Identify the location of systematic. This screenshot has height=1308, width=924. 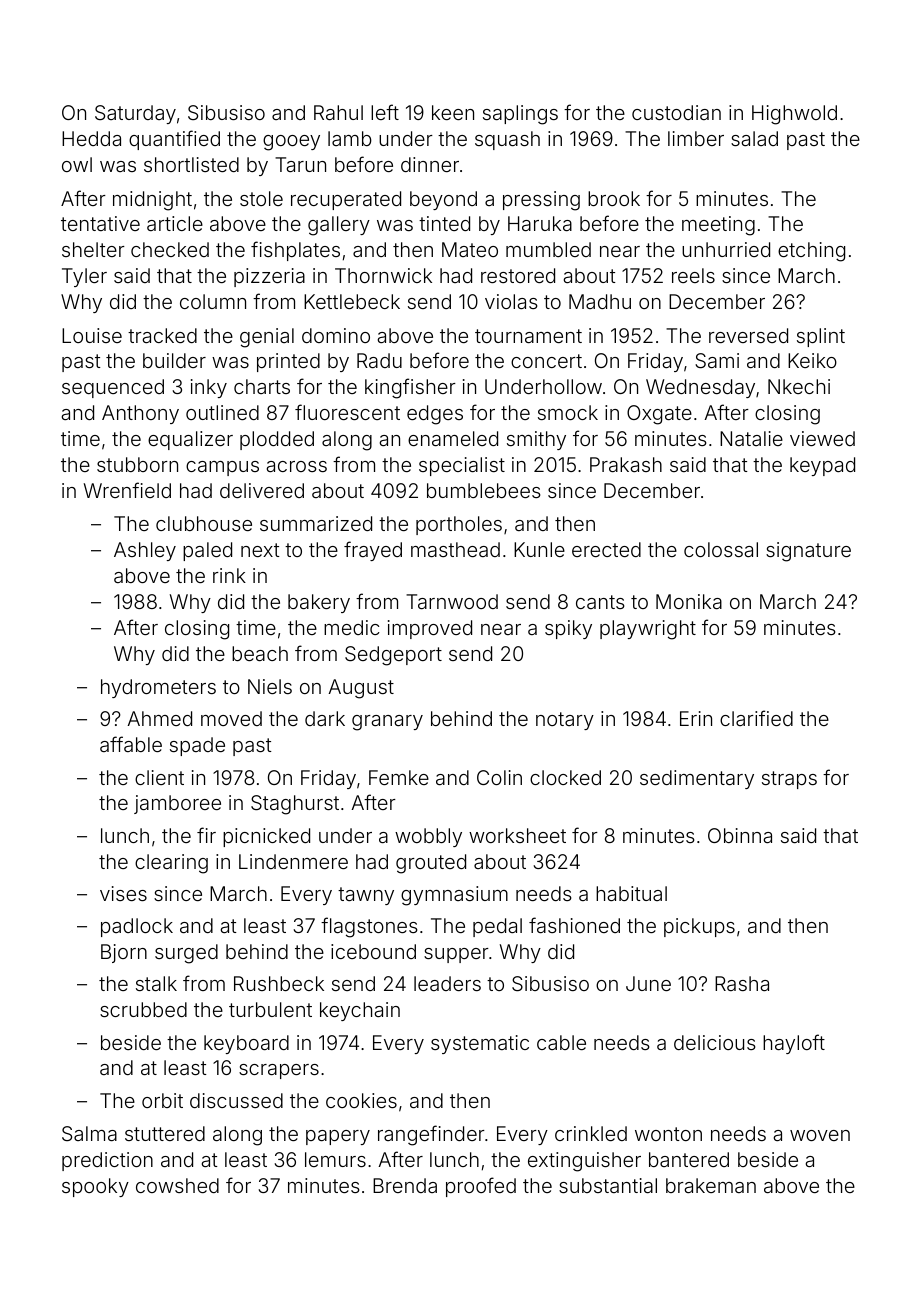
(480, 1044).
